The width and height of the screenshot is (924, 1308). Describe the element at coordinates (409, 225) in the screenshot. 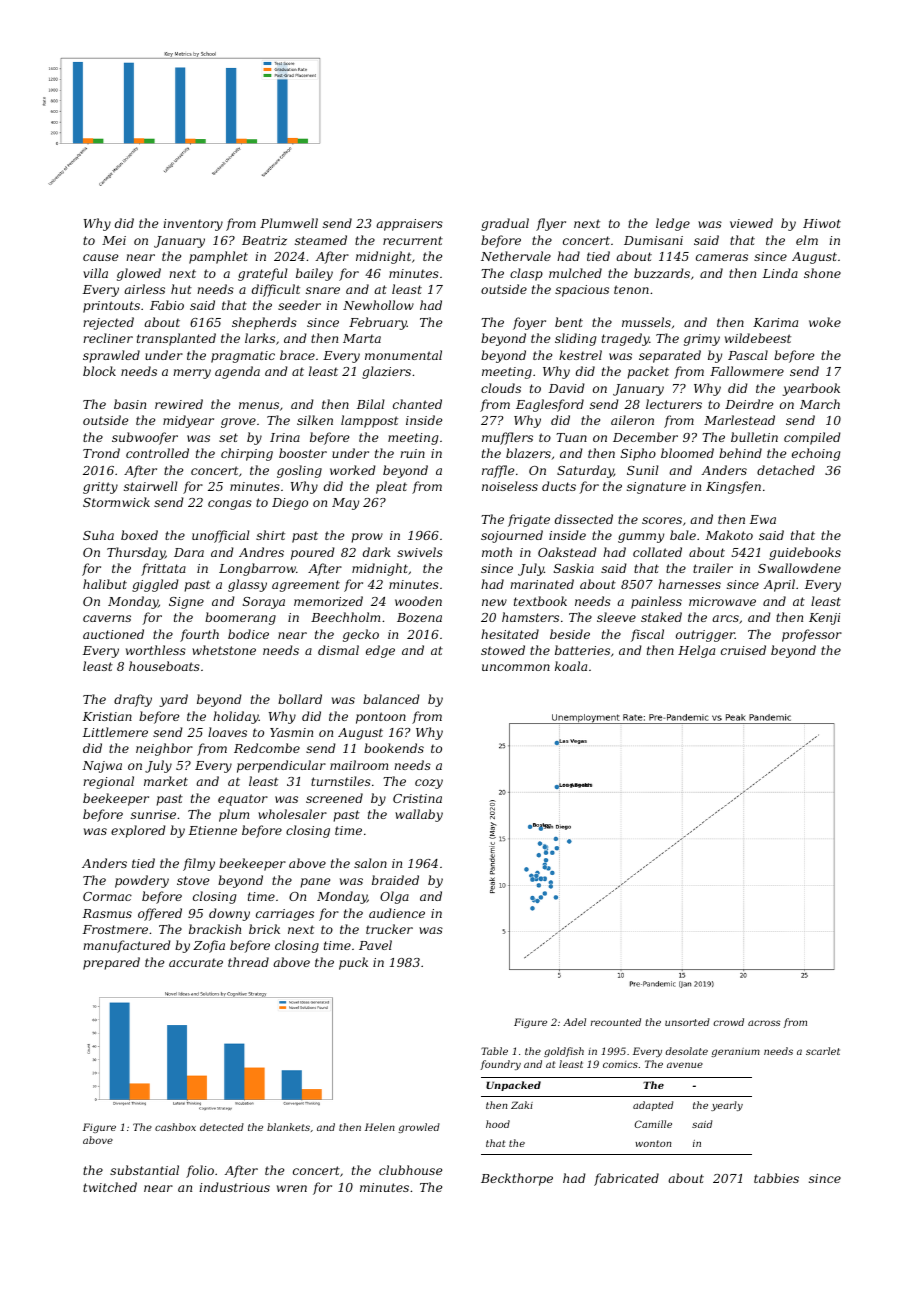

I see `appraisers` at that location.
